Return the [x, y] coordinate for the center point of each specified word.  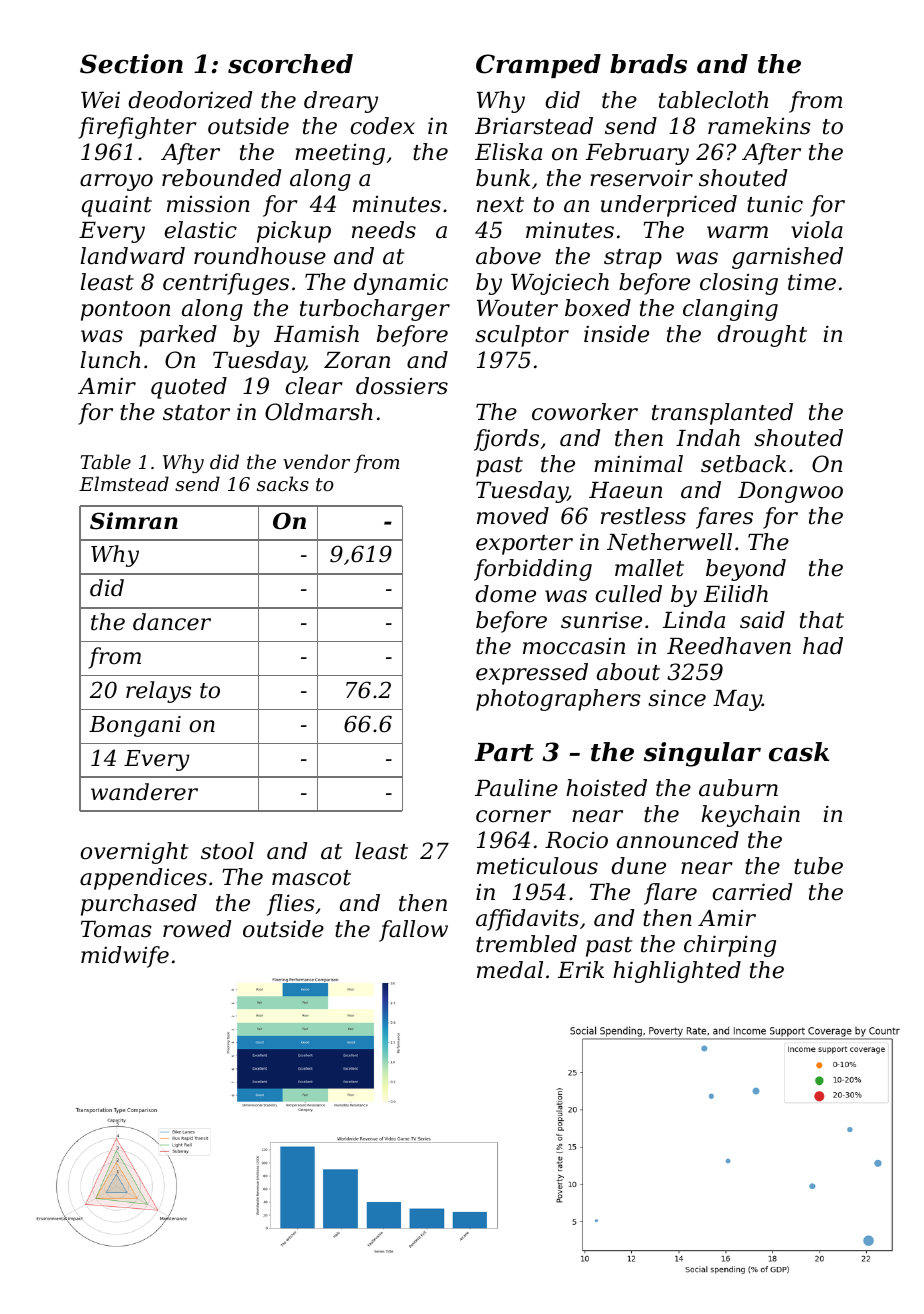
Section [131, 64]
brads [648, 64]
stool [227, 851]
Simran [134, 521]
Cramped [538, 66]
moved [513, 516]
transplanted [722, 414]
